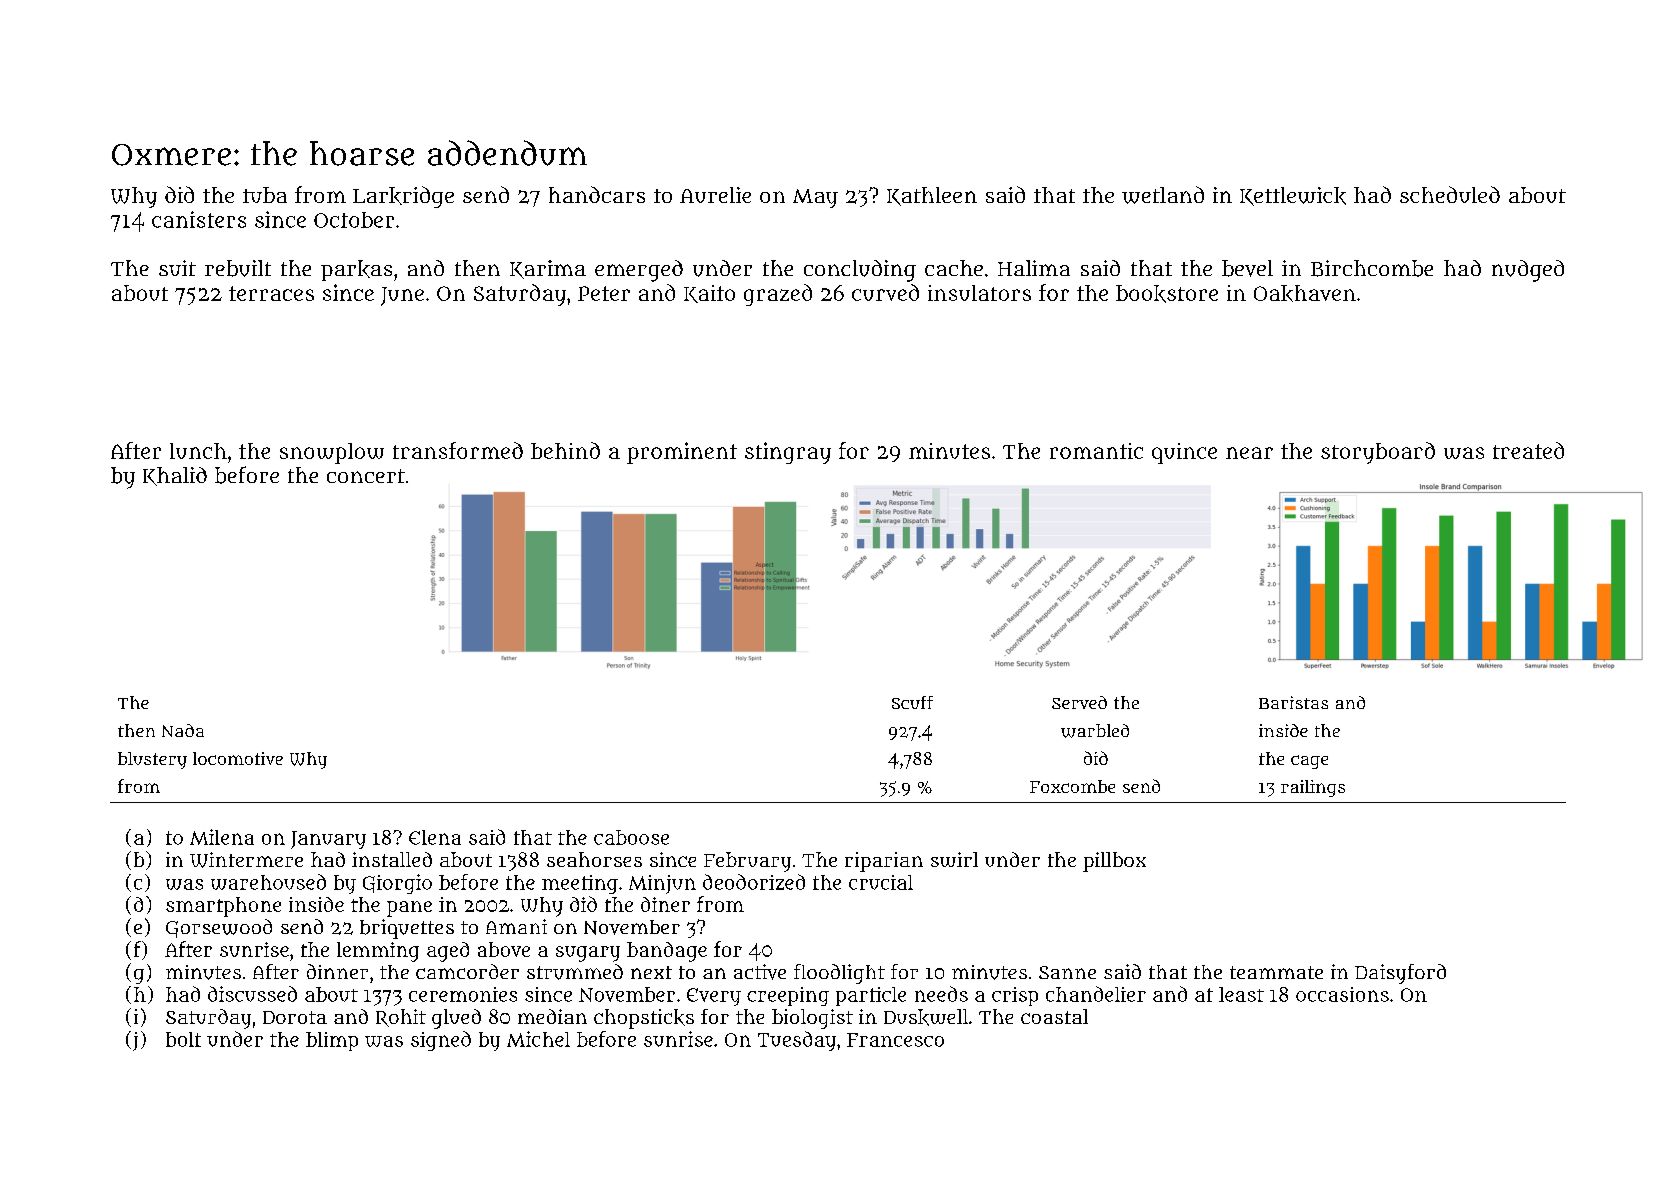 The height and width of the page is (1185, 1676). Describe the element at coordinates (1342, 994) in the page. I see `occasions` at that location.
